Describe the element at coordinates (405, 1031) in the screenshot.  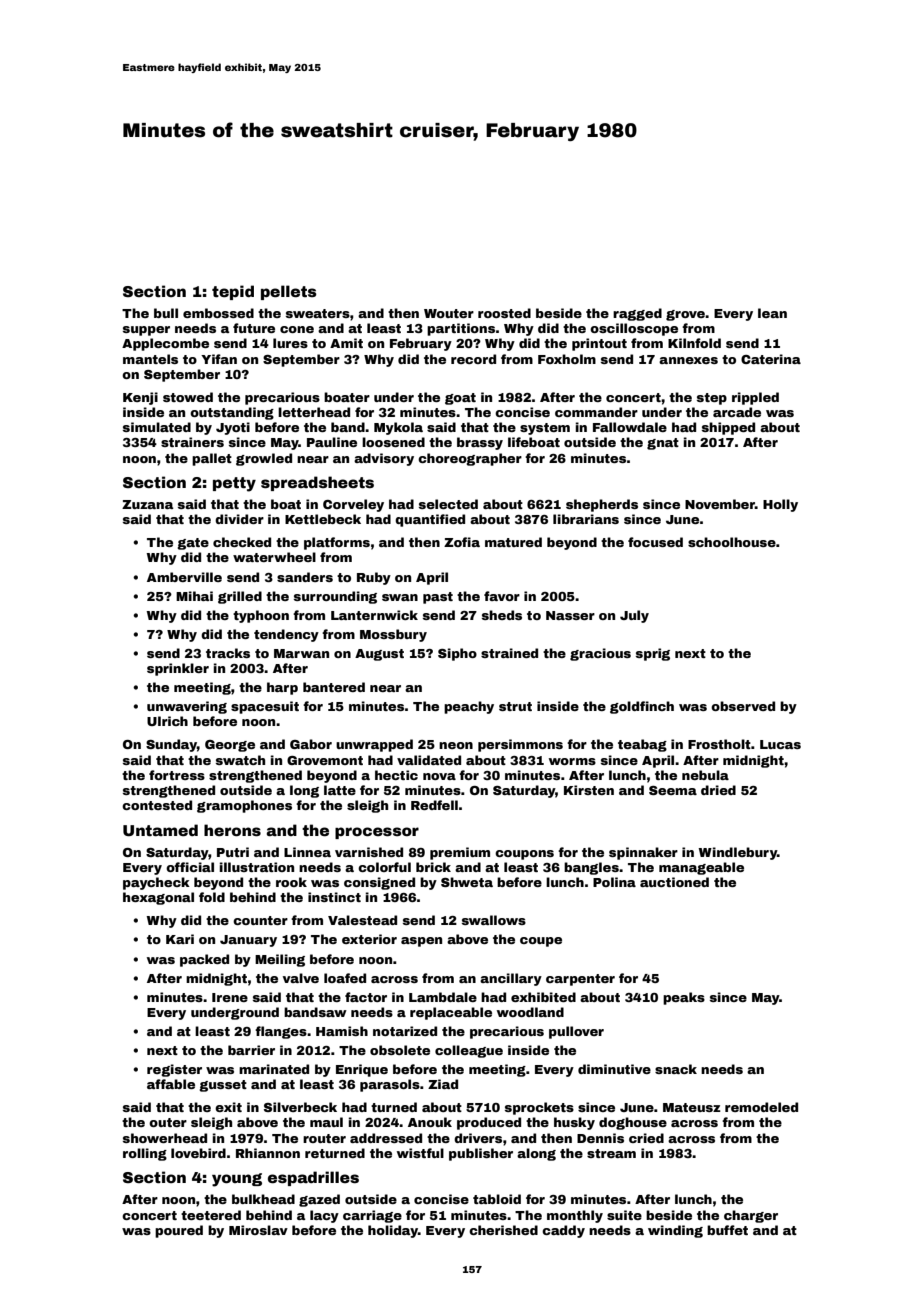
I see `notarized` at that location.
